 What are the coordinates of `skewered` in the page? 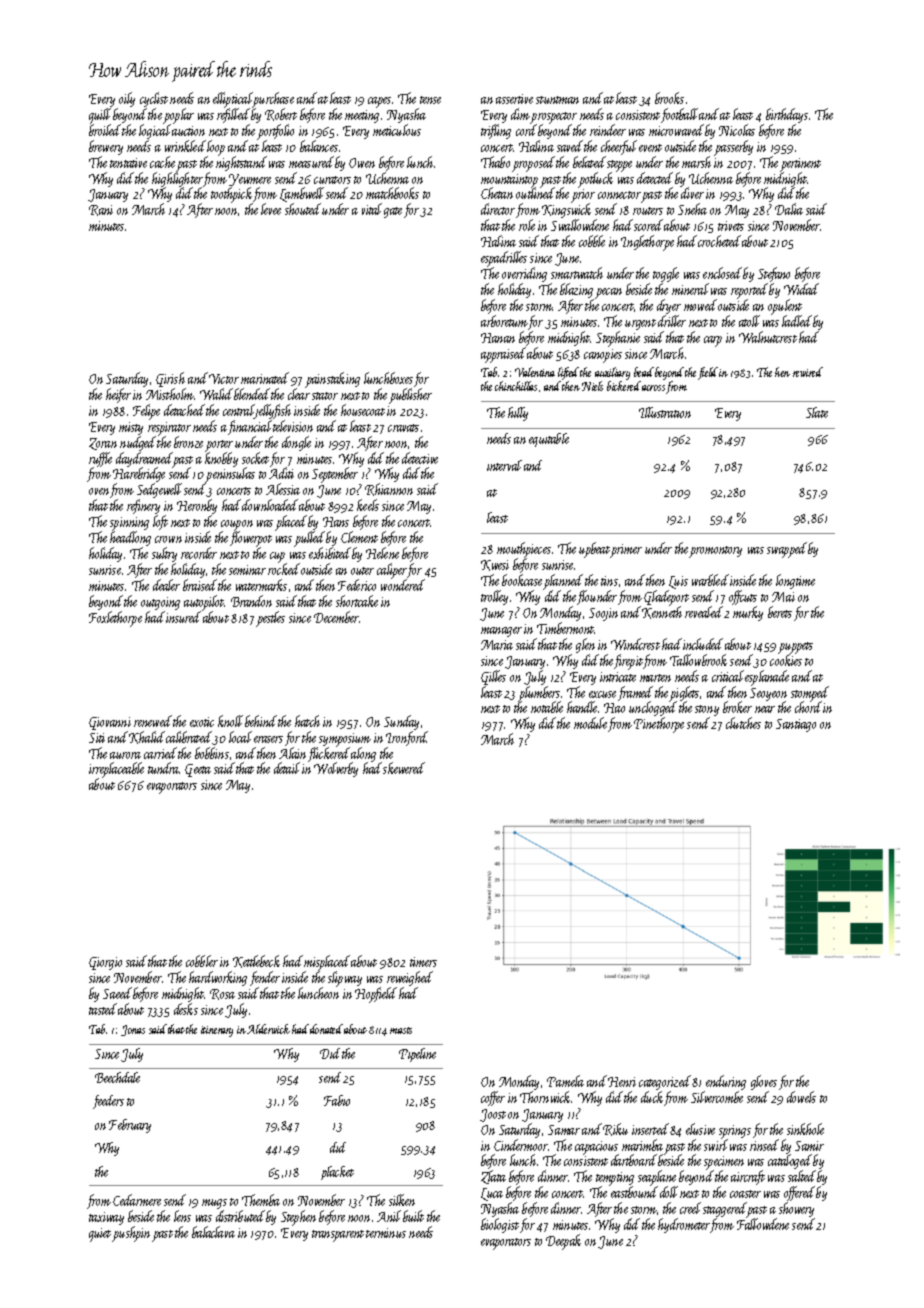 It's located at (404, 768).
